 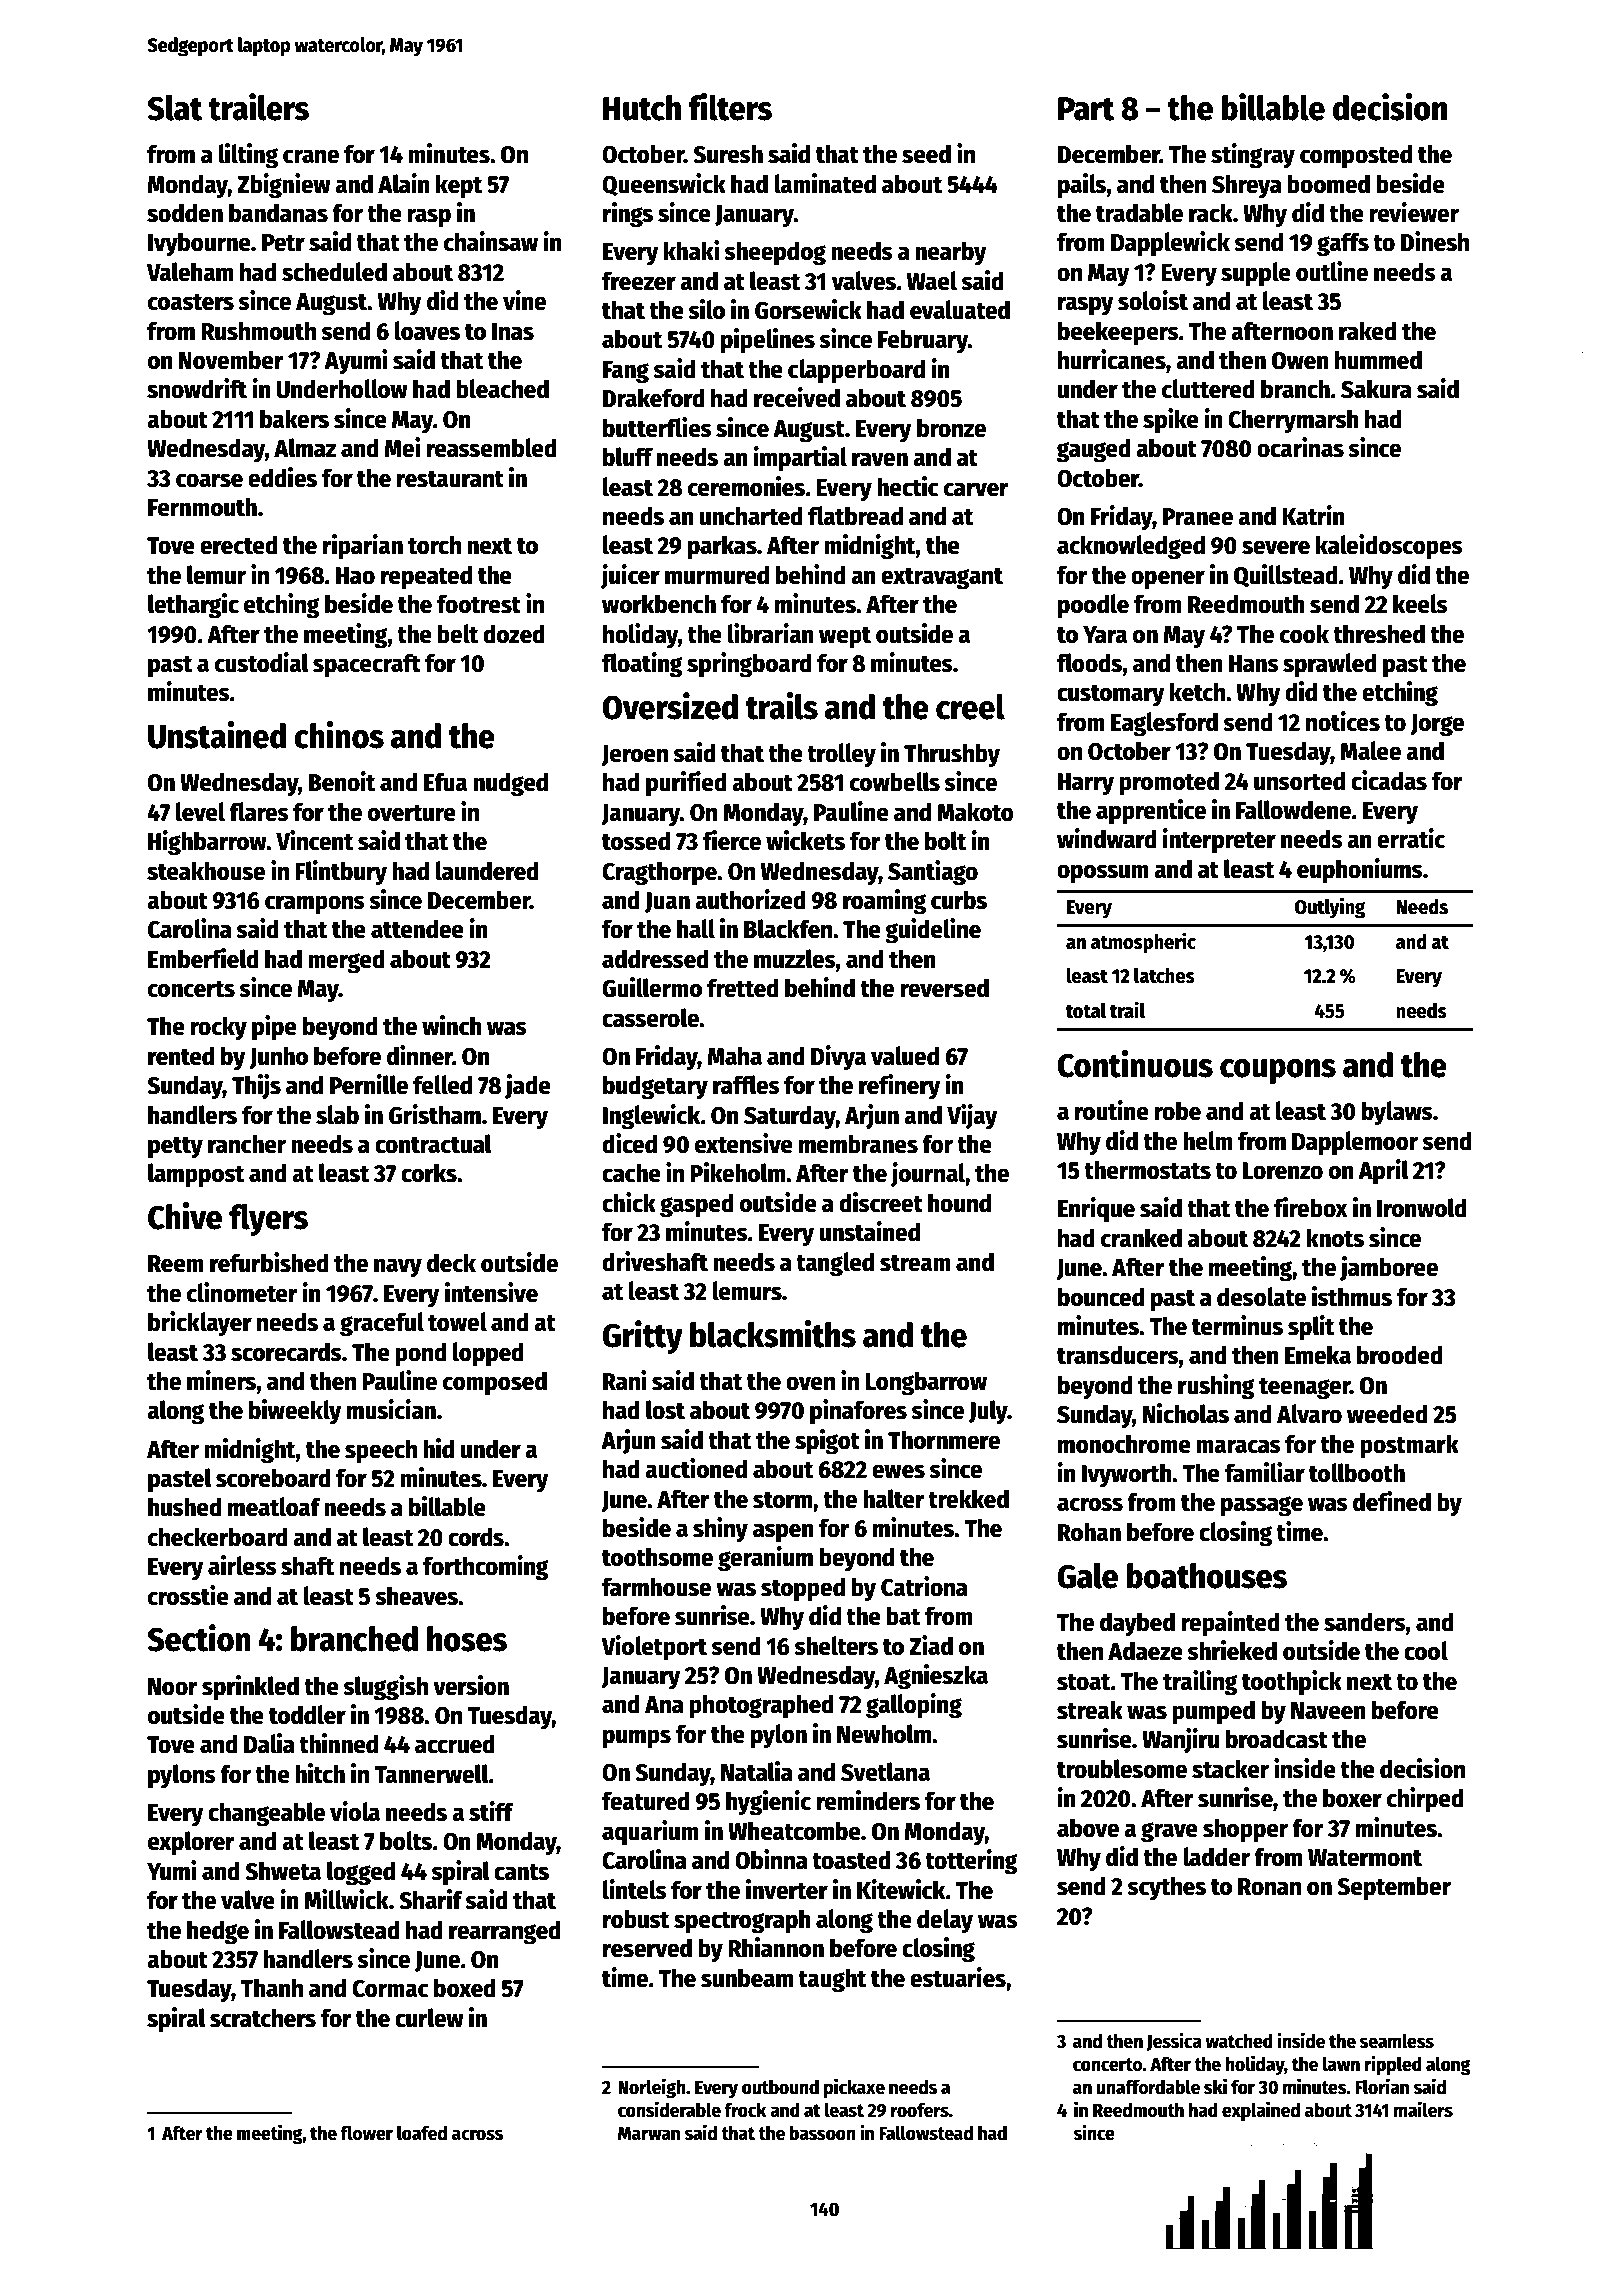 I want to click on Slat, so click(x=175, y=108).
